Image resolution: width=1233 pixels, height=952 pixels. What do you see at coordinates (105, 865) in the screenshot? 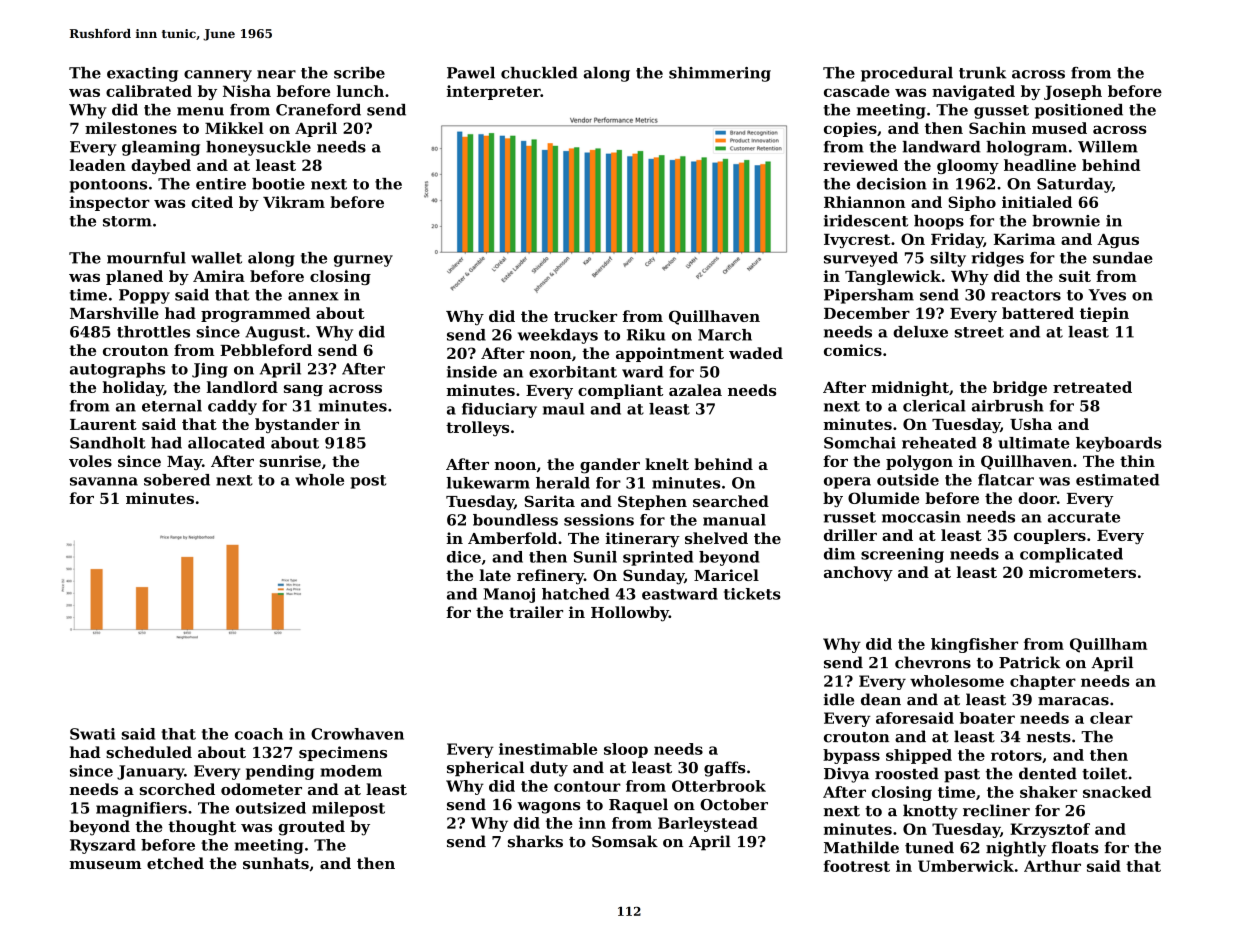
I see `museum` at bounding box center [105, 865].
